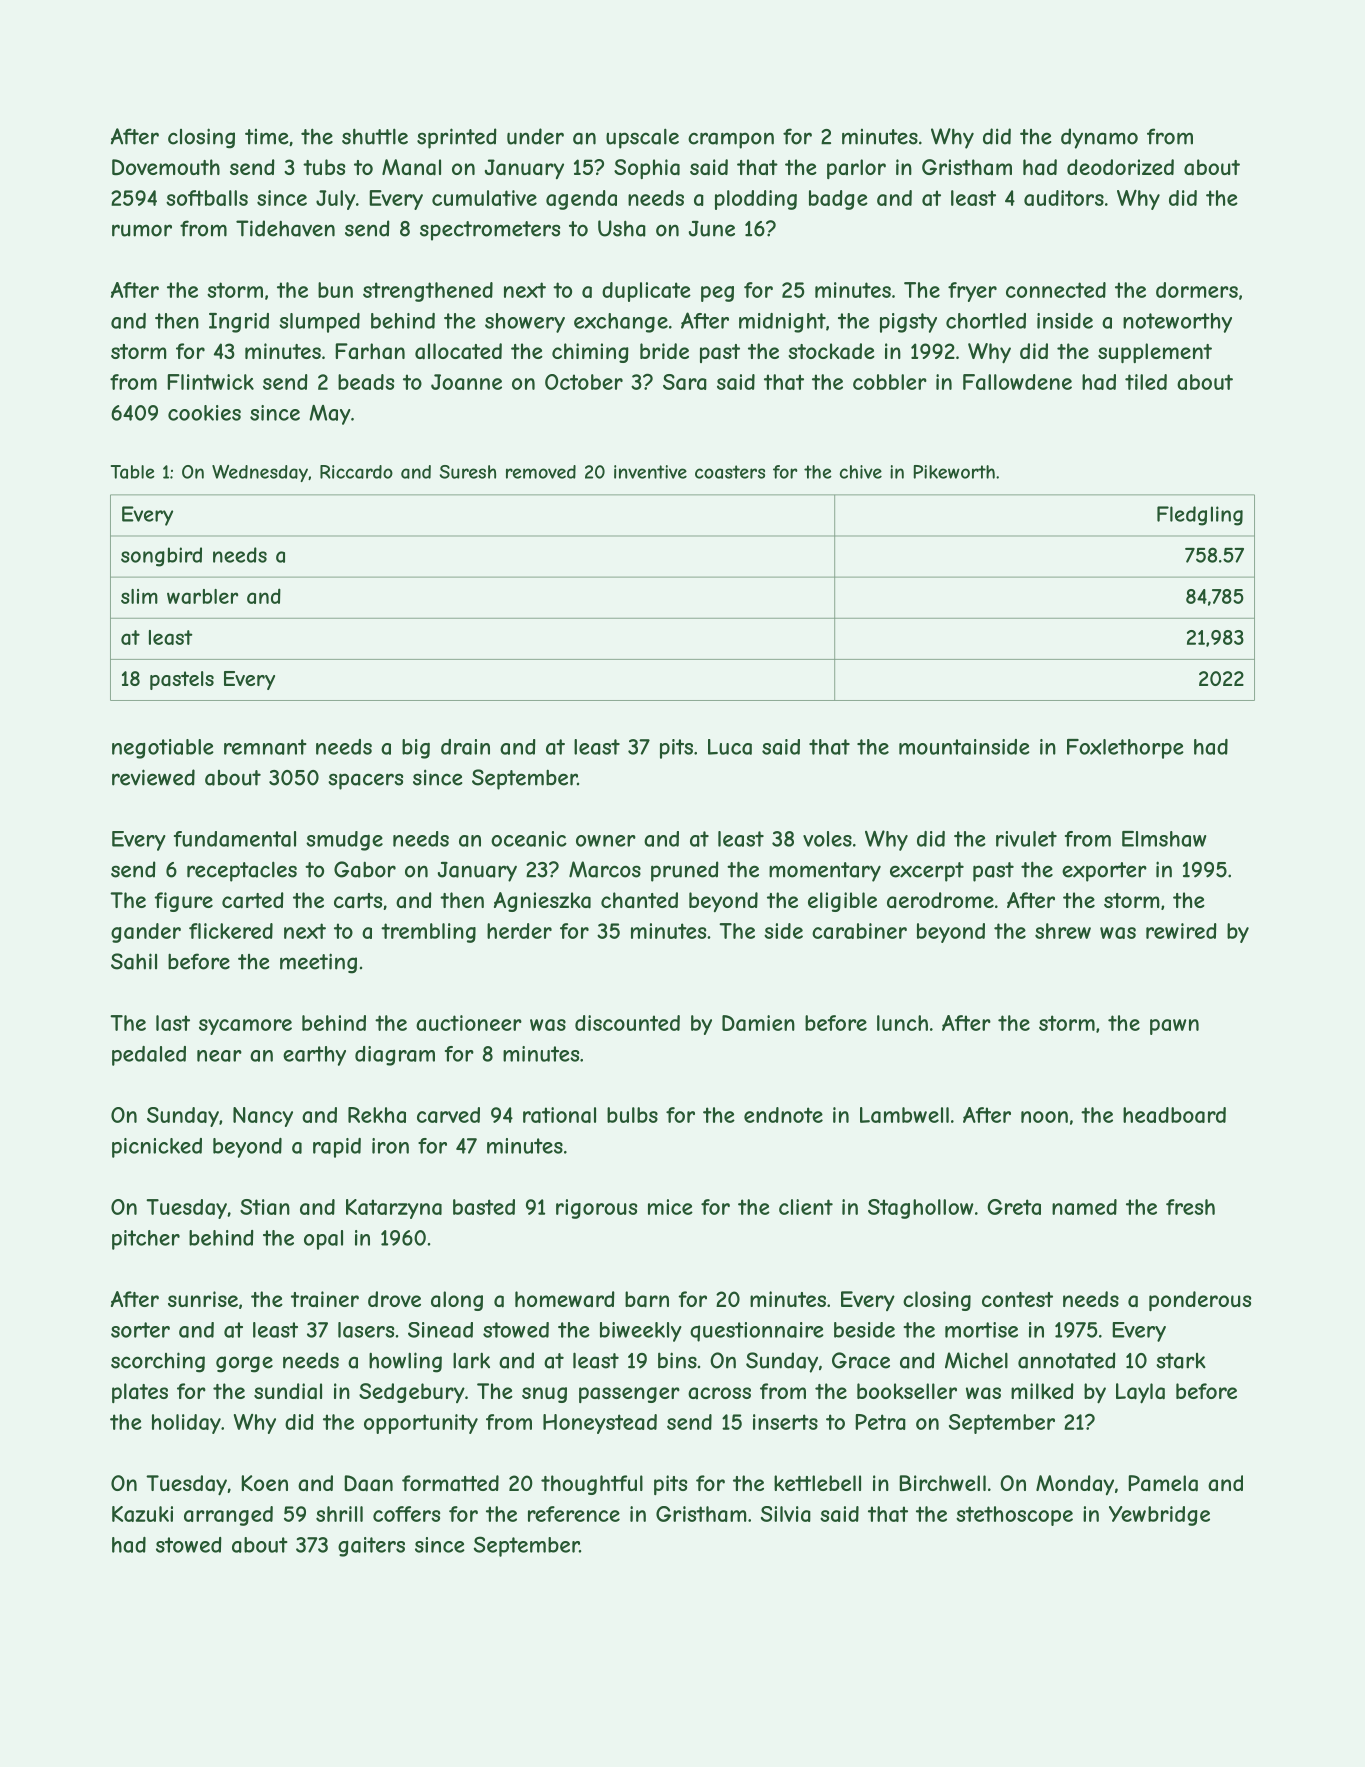 This screenshot has height=1767, width=1365. Describe the element at coordinates (1164, 839) in the screenshot. I see `Elmshaw` at that location.
